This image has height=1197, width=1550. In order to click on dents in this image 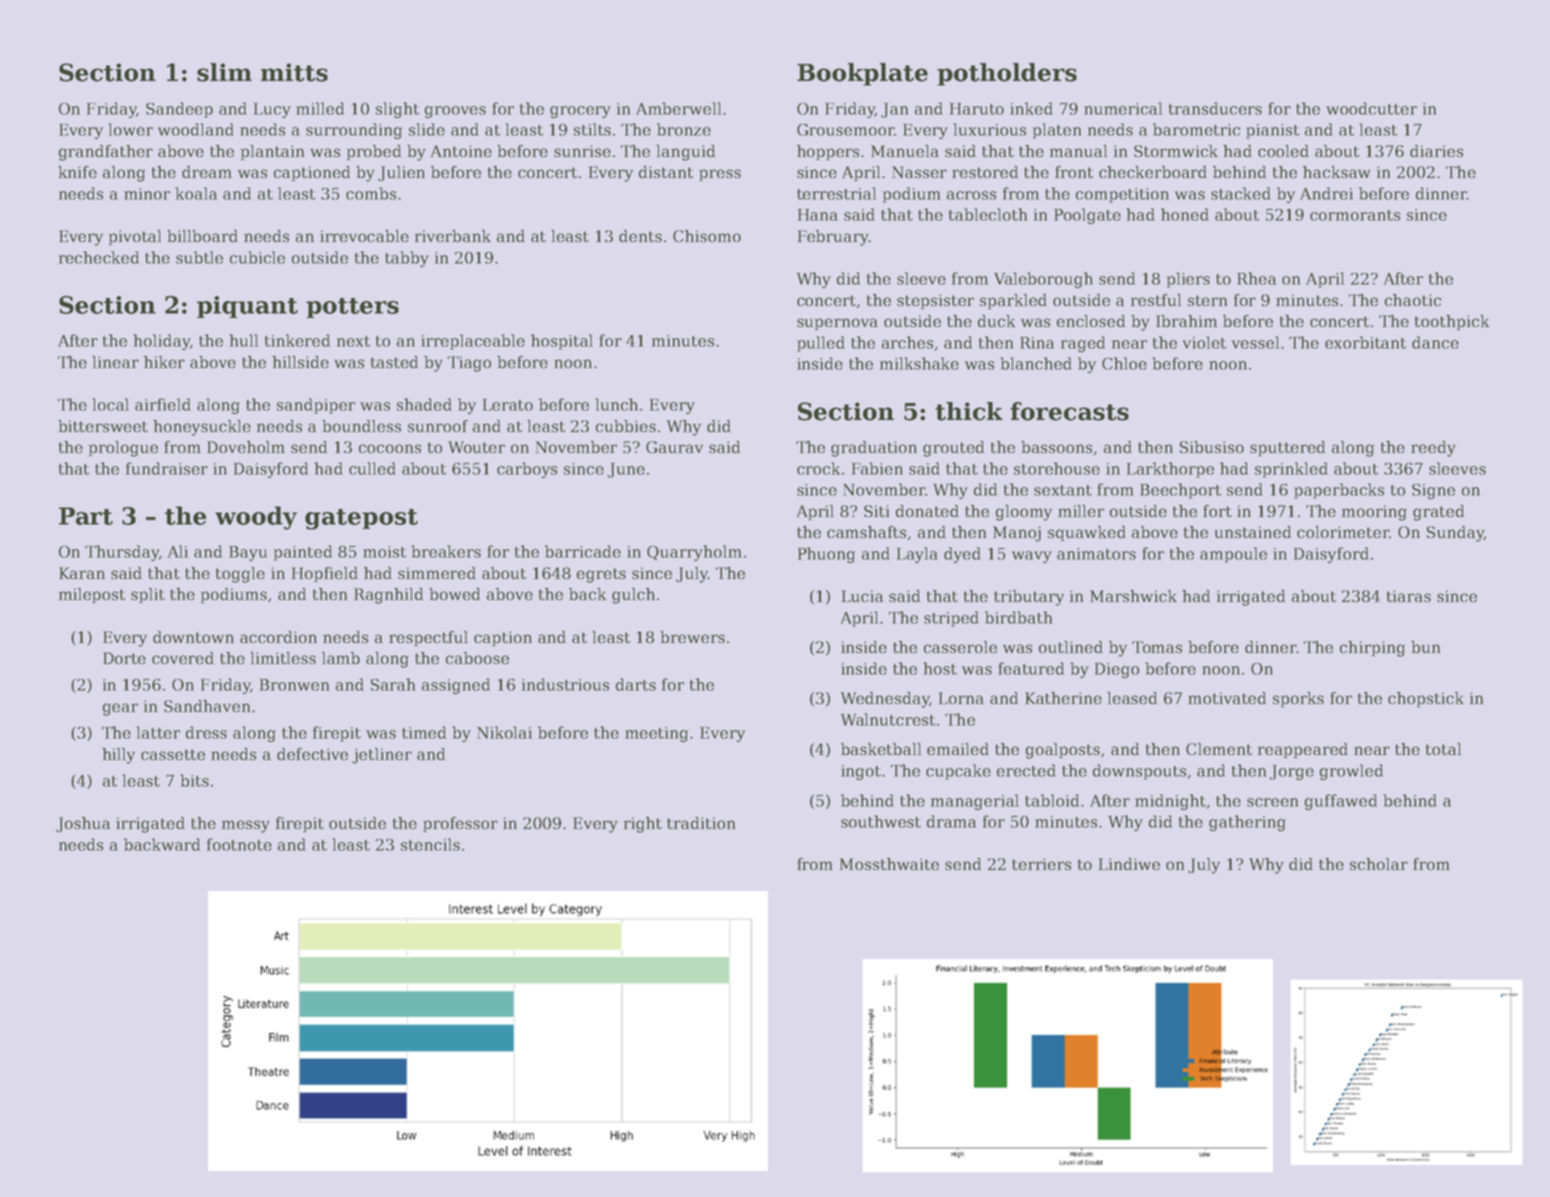, I will do `click(640, 236)`.
